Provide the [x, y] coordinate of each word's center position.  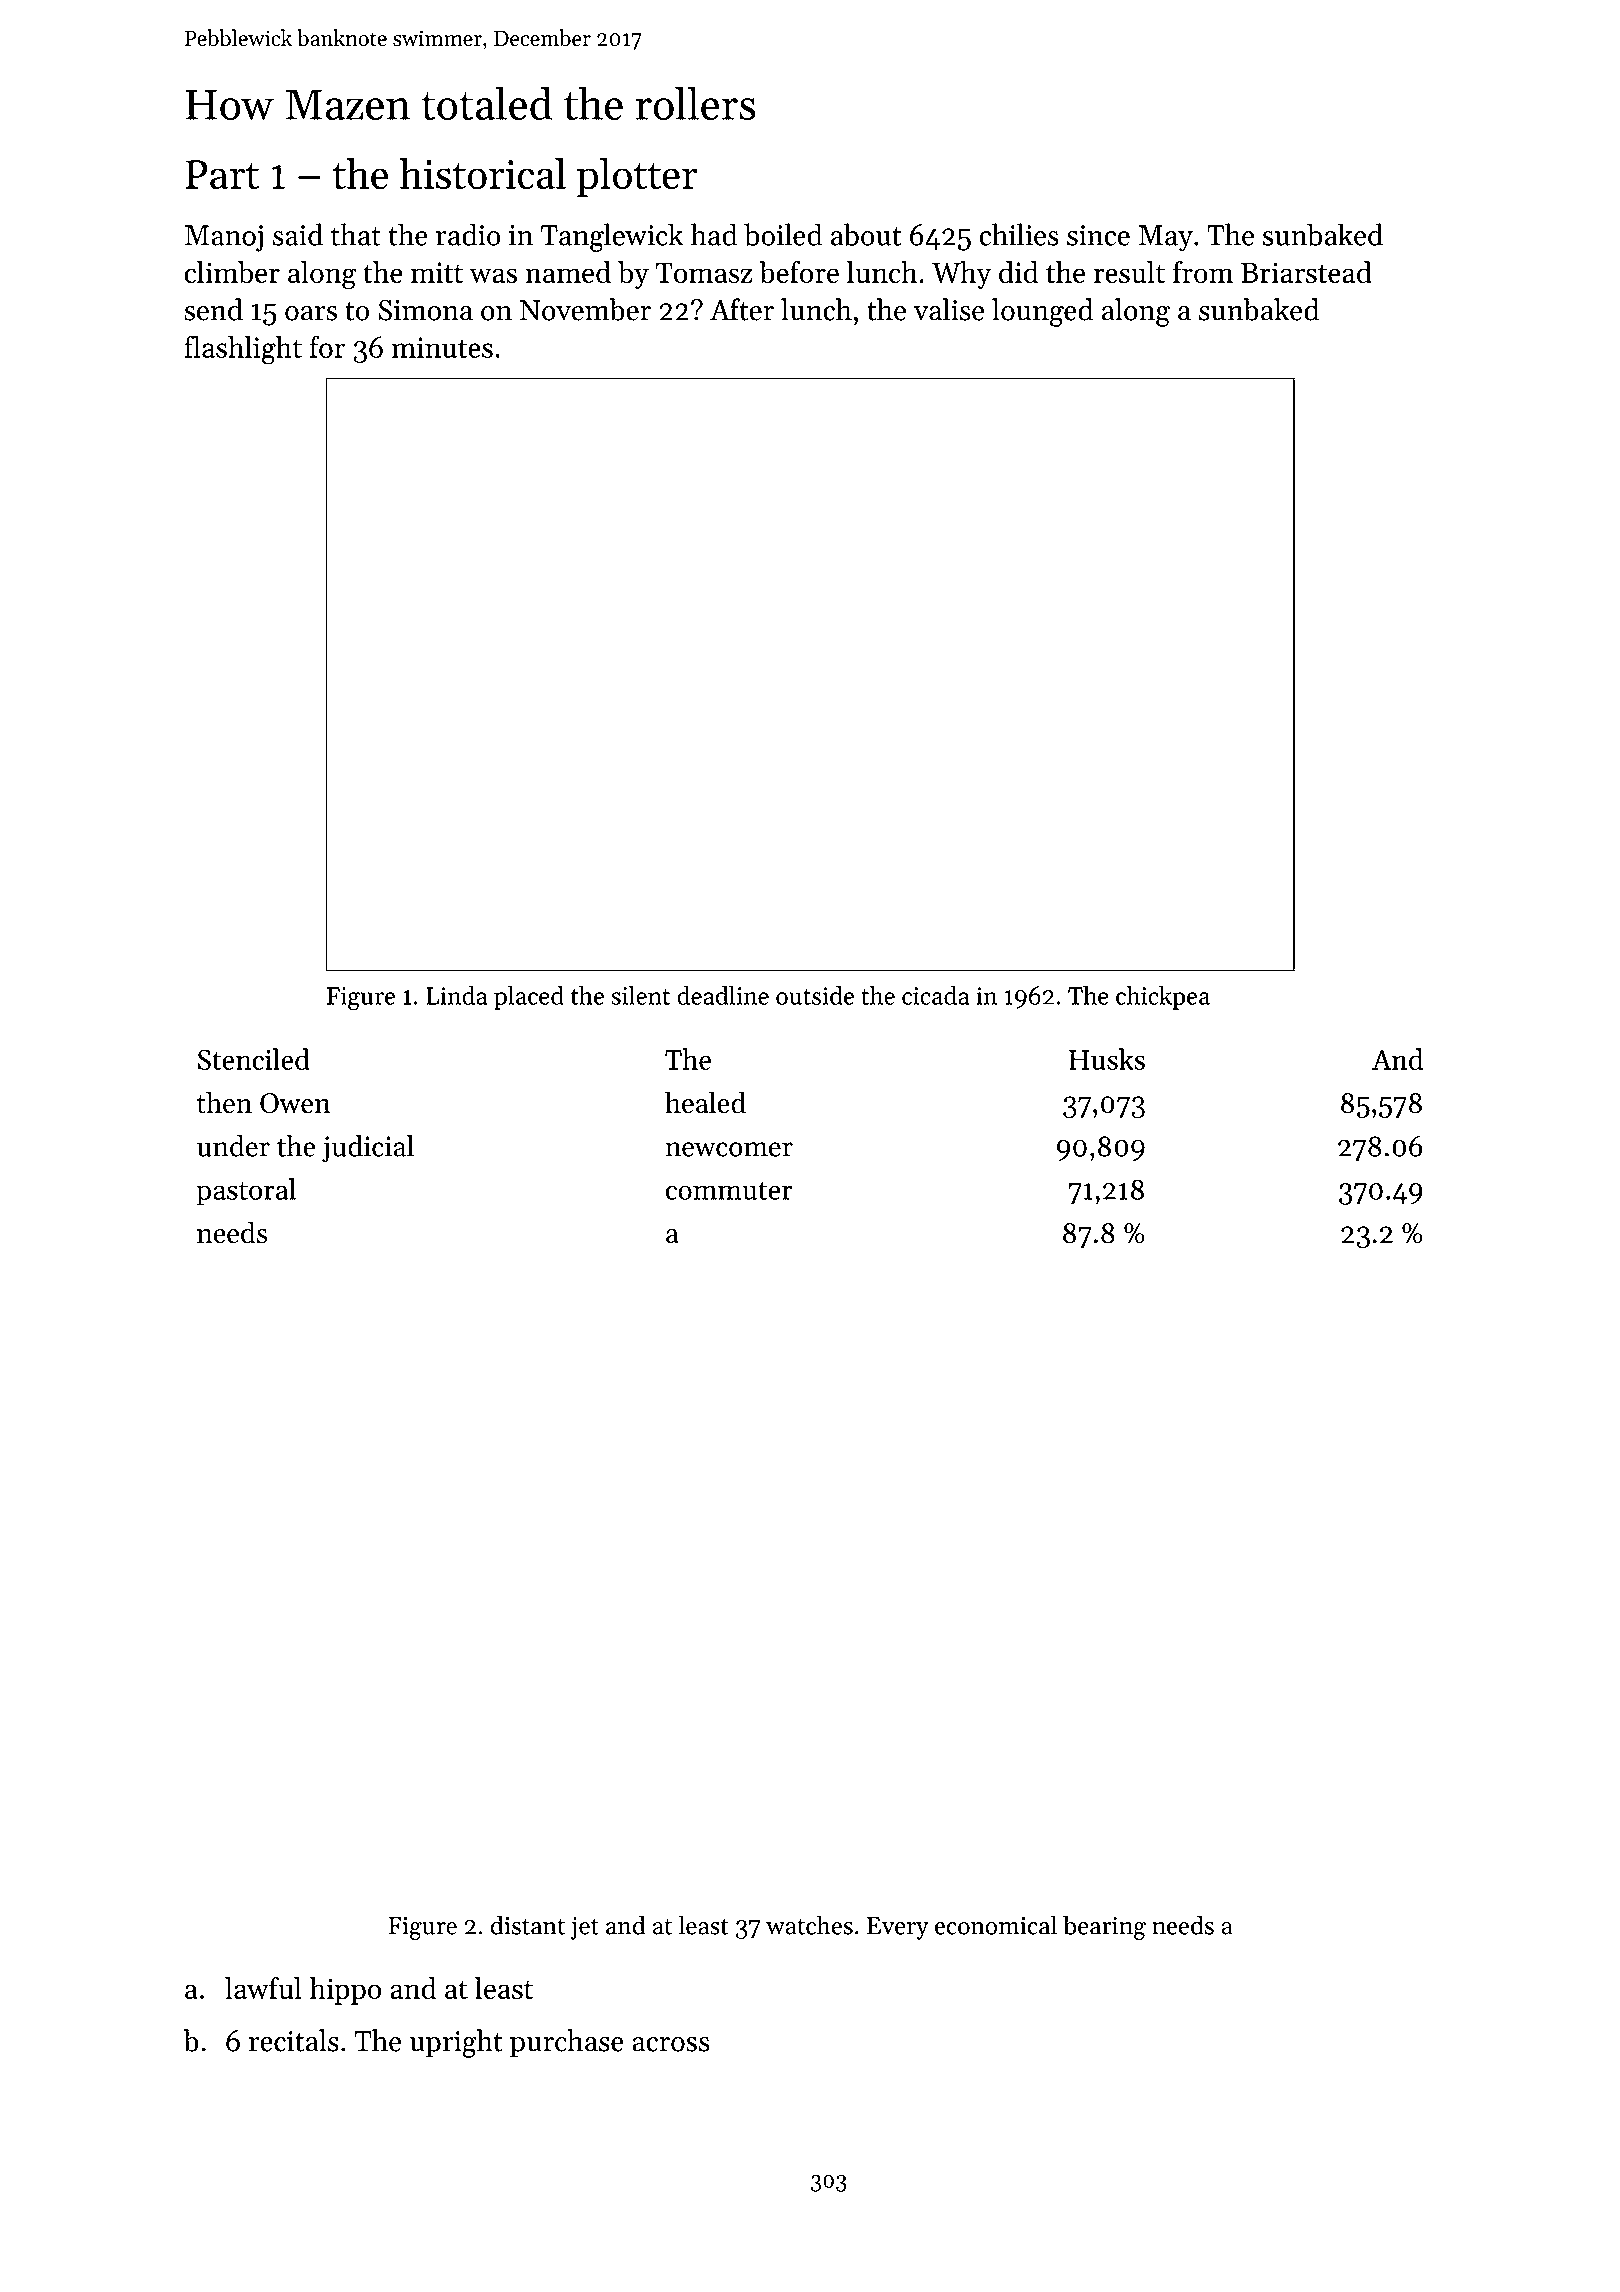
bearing [1104, 1927]
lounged [1042, 312]
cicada [936, 995]
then [224, 1102]
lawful [263, 1988]
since [1098, 235]
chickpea [1163, 998]
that [356, 234]
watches [809, 1925]
